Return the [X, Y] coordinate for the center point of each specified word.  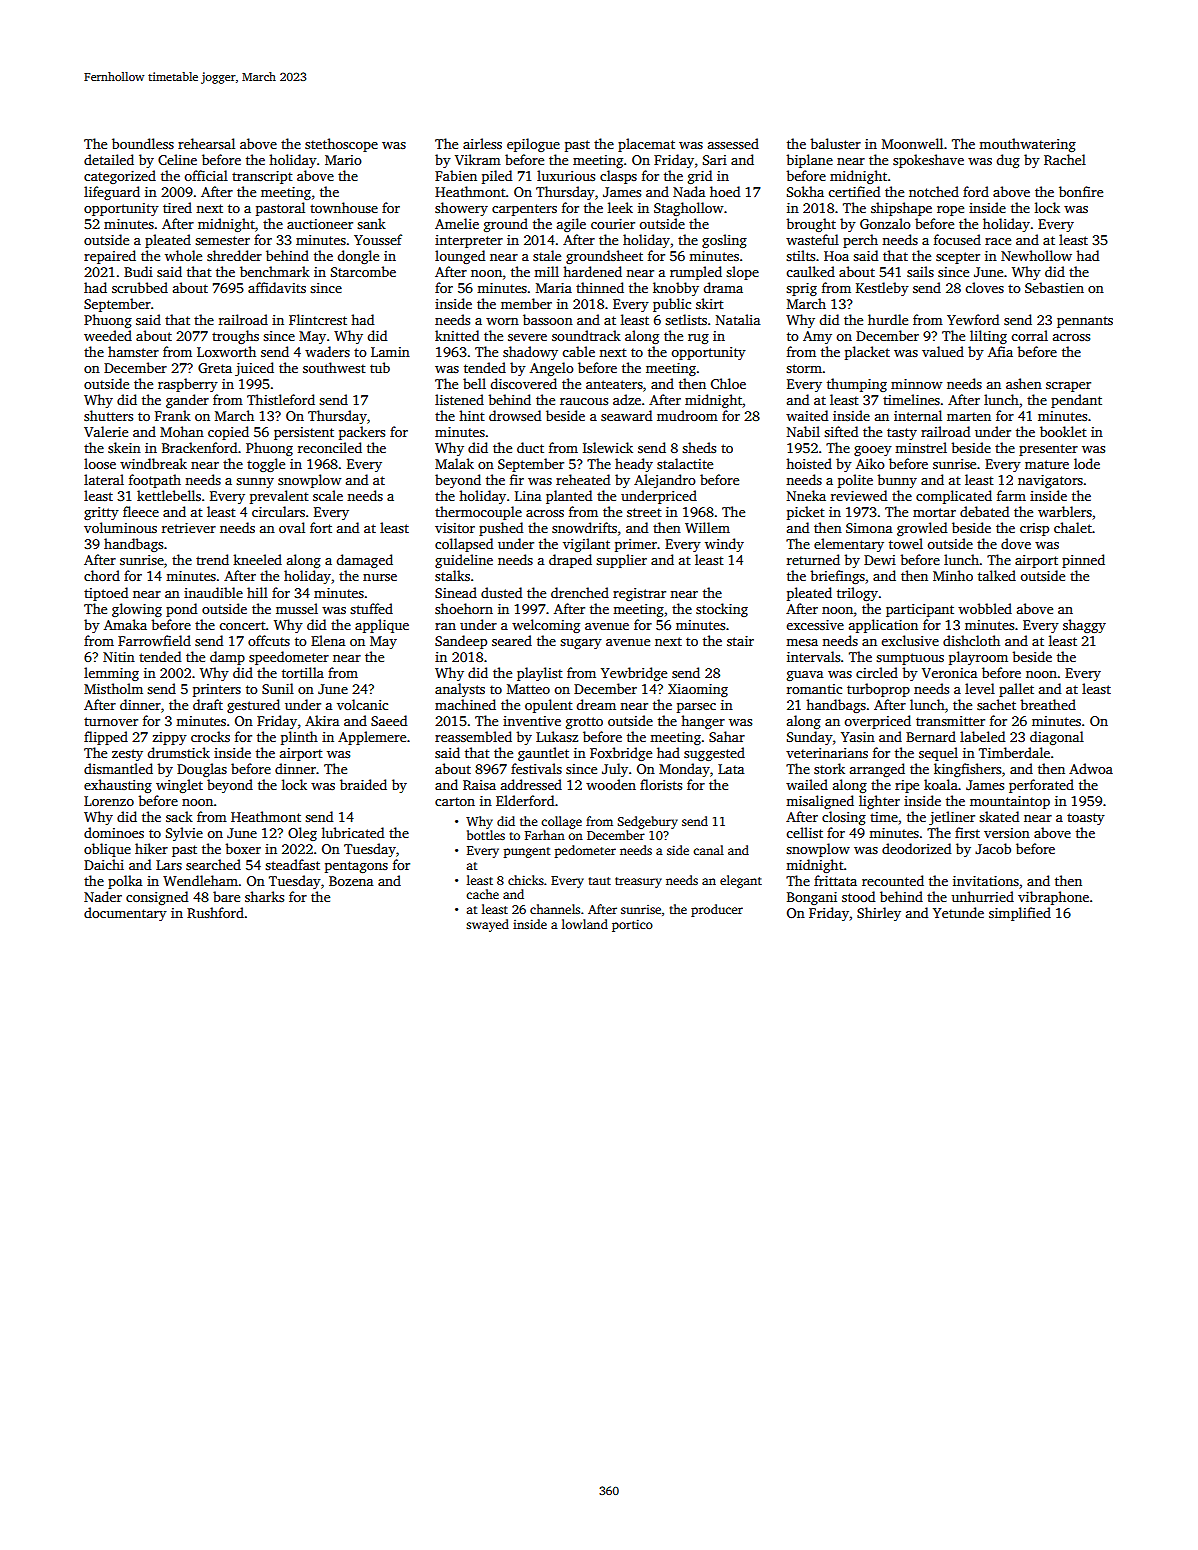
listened [459, 399]
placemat [646, 145]
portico [632, 925]
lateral [104, 479]
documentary [125, 914]
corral [1029, 335]
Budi [138, 271]
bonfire [1081, 191]
